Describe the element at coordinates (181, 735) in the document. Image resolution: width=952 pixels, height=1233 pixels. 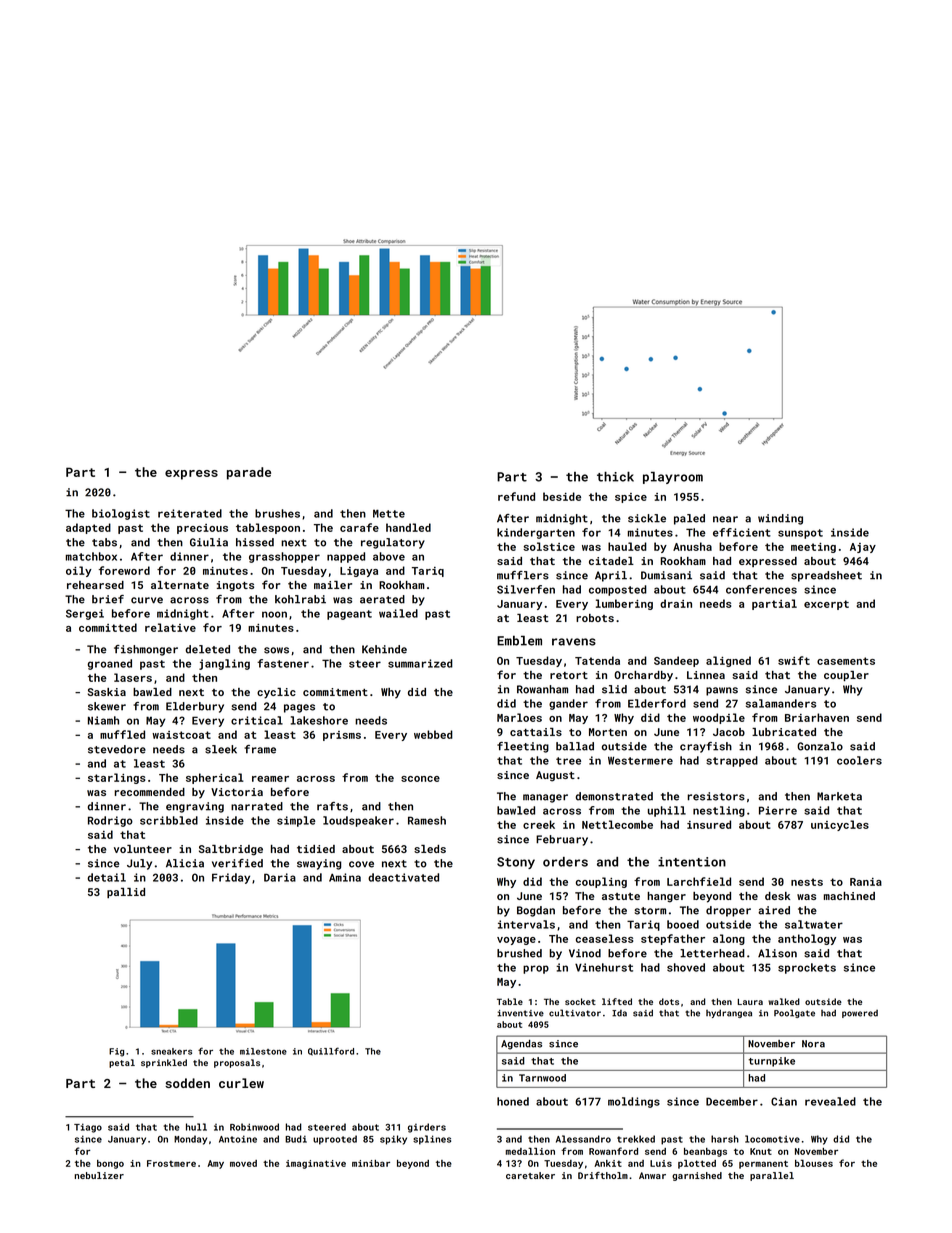
I see `waistcoat` at that location.
